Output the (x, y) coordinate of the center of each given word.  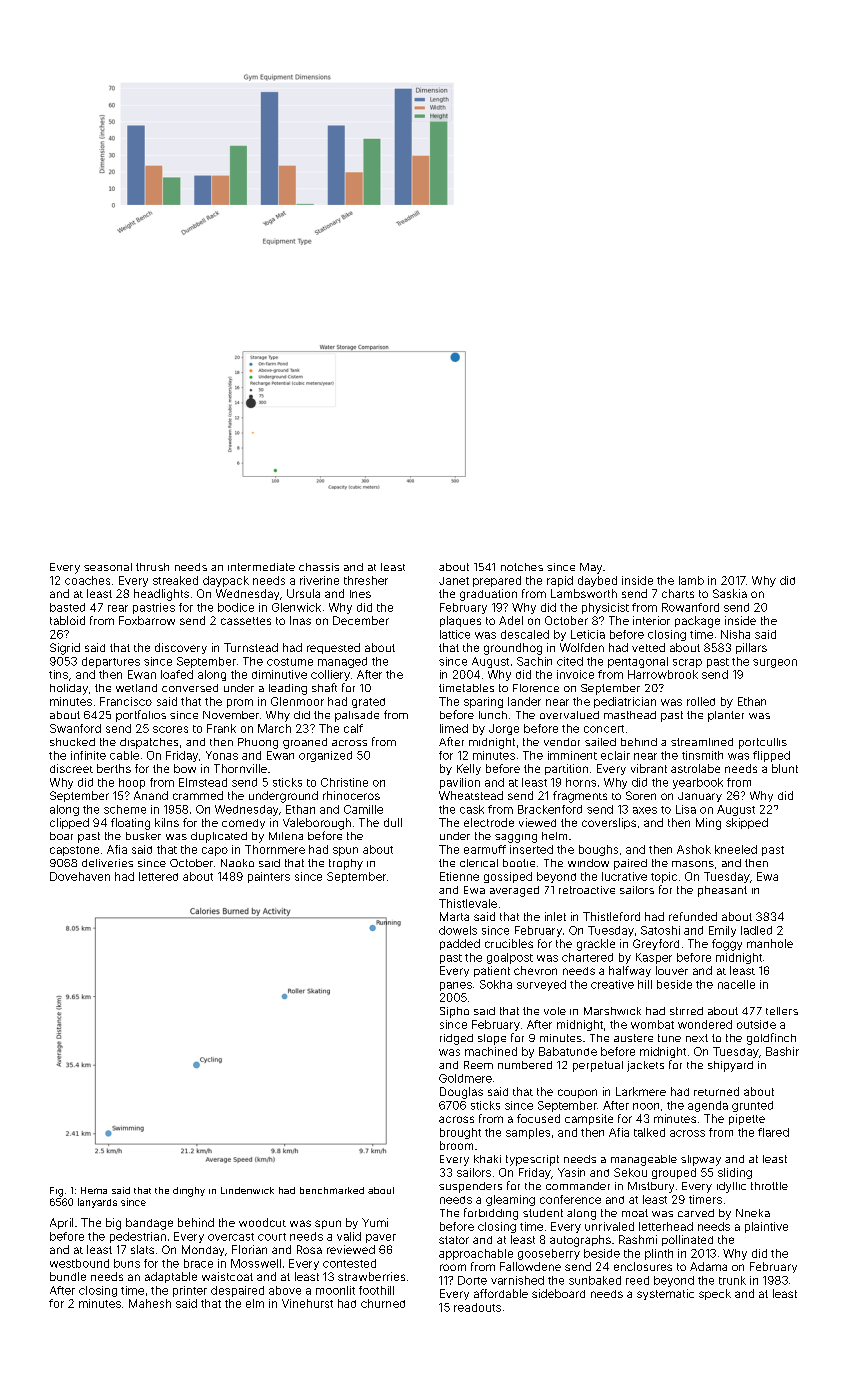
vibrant (649, 768)
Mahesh (150, 1303)
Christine (344, 782)
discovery (181, 648)
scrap (687, 663)
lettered (158, 876)
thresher (366, 580)
